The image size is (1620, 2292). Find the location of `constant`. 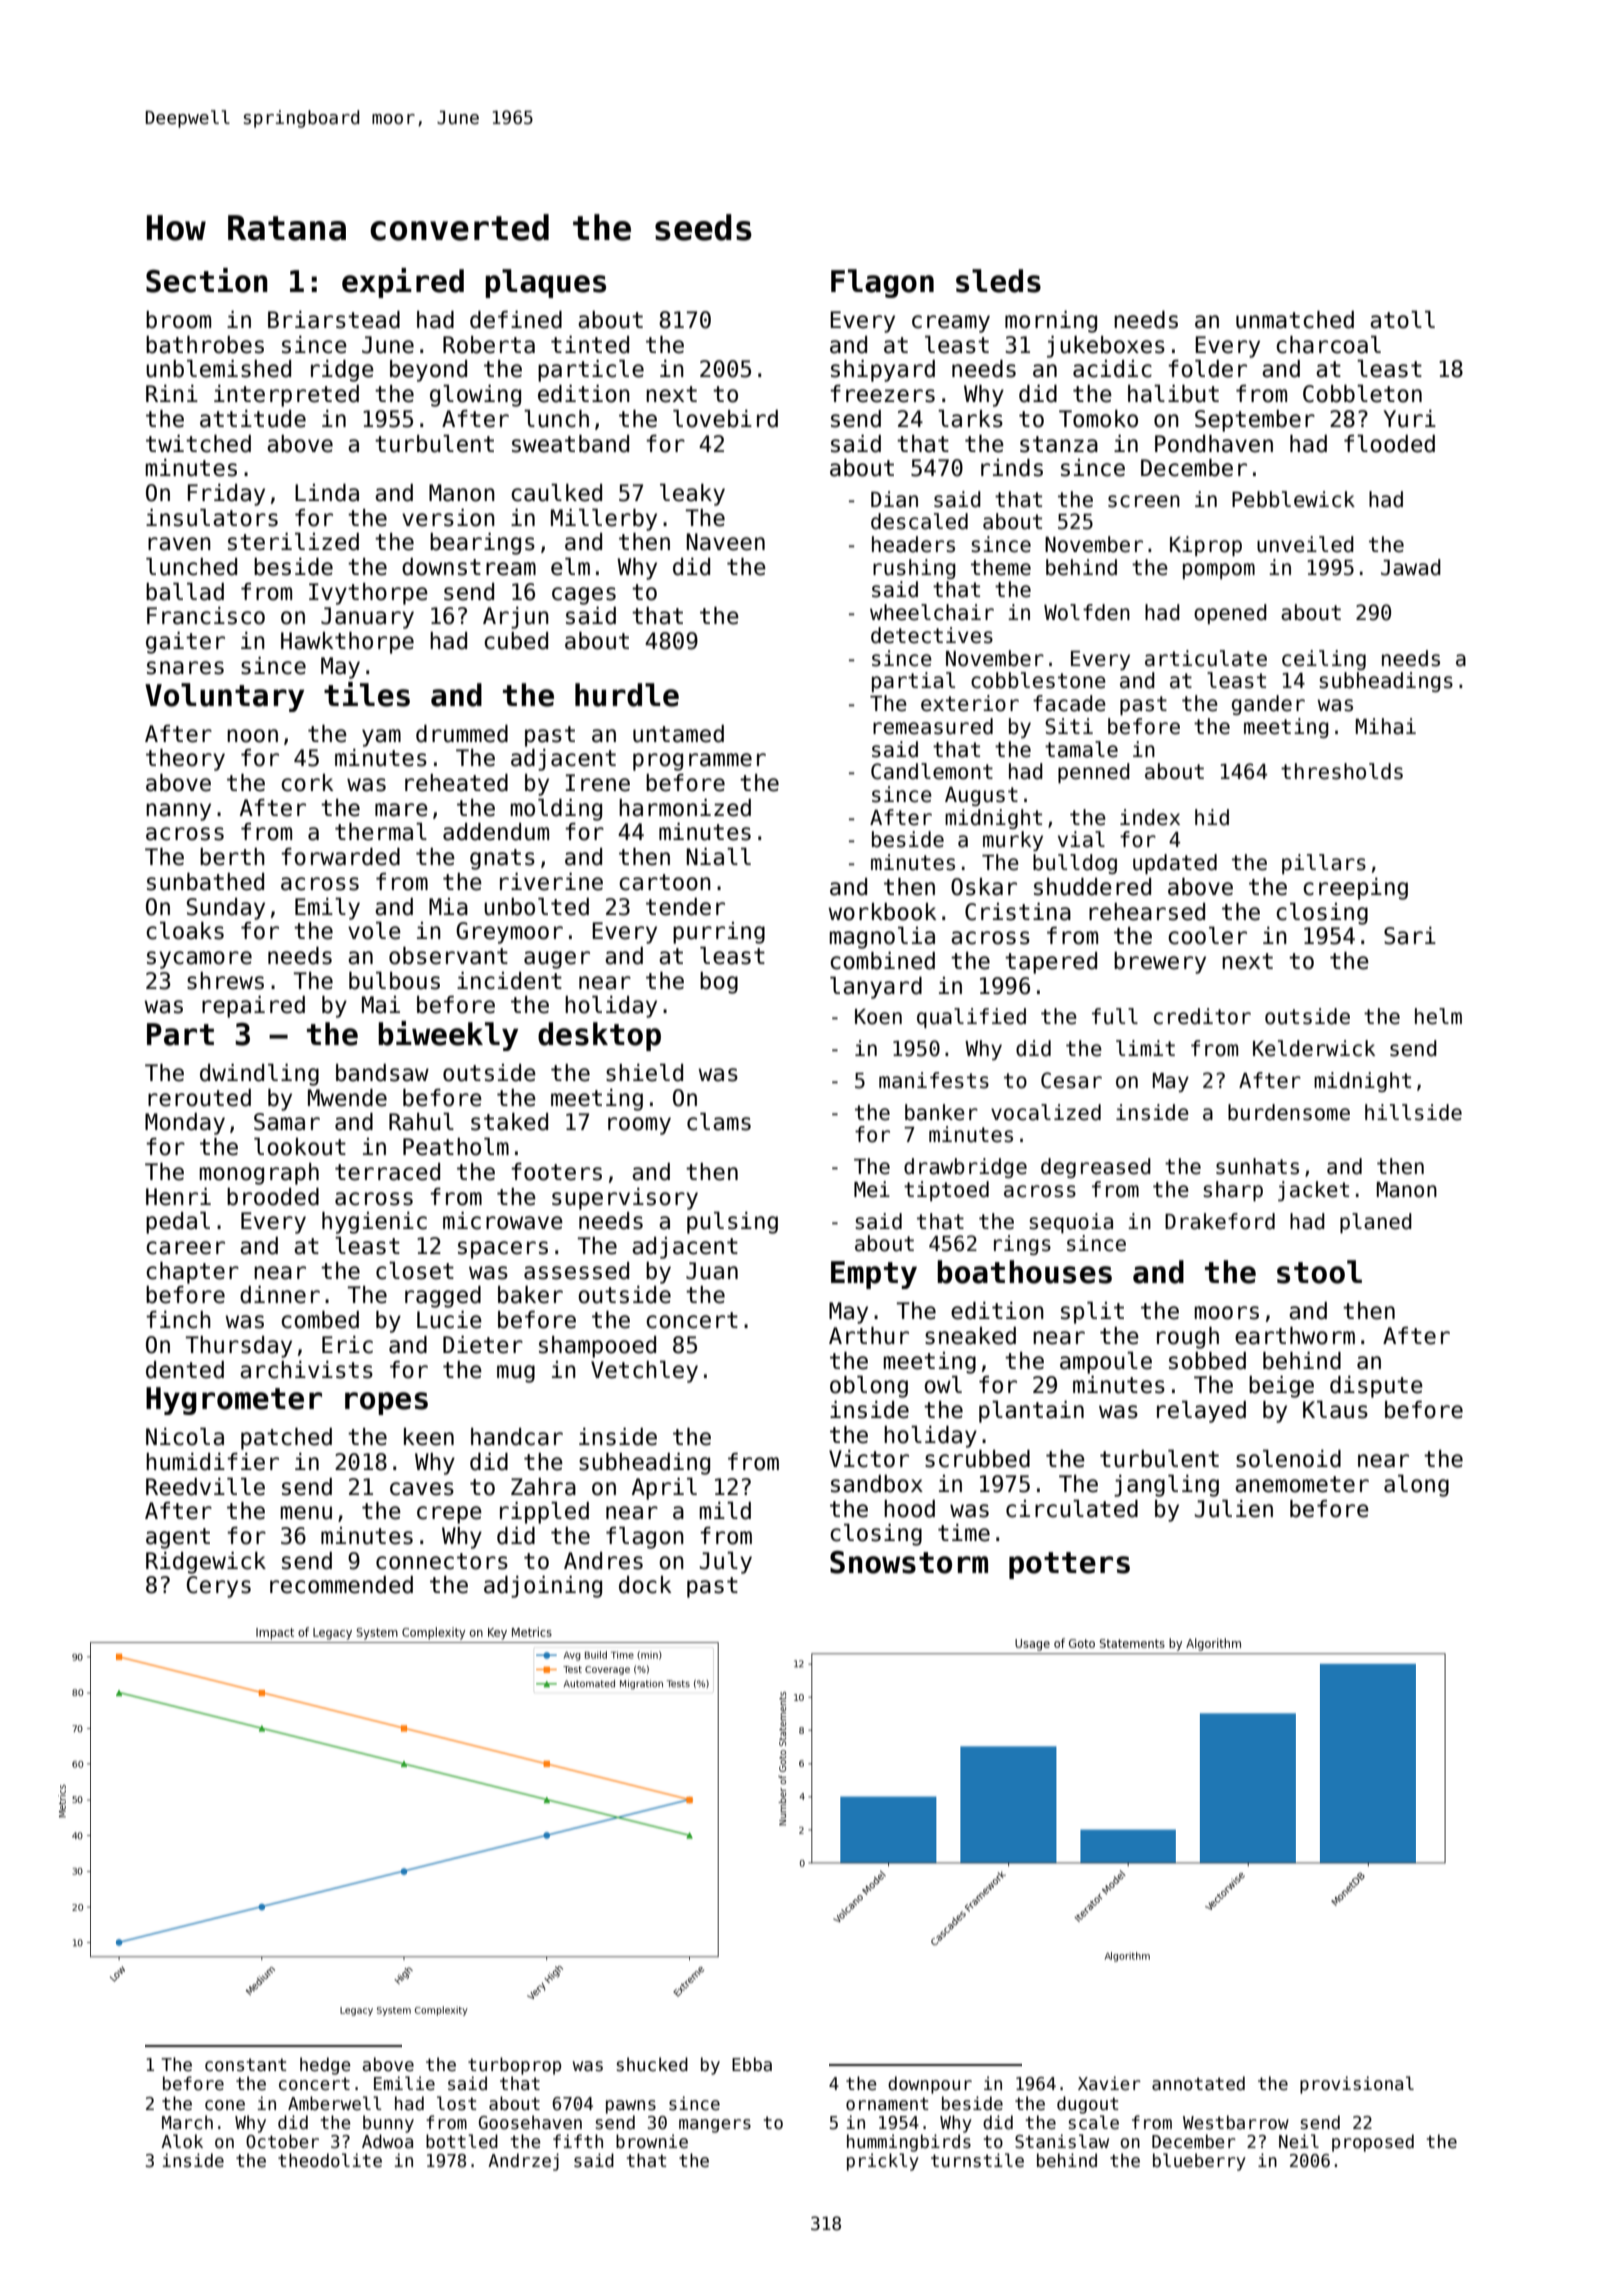

constant is located at coordinates (246, 2065).
